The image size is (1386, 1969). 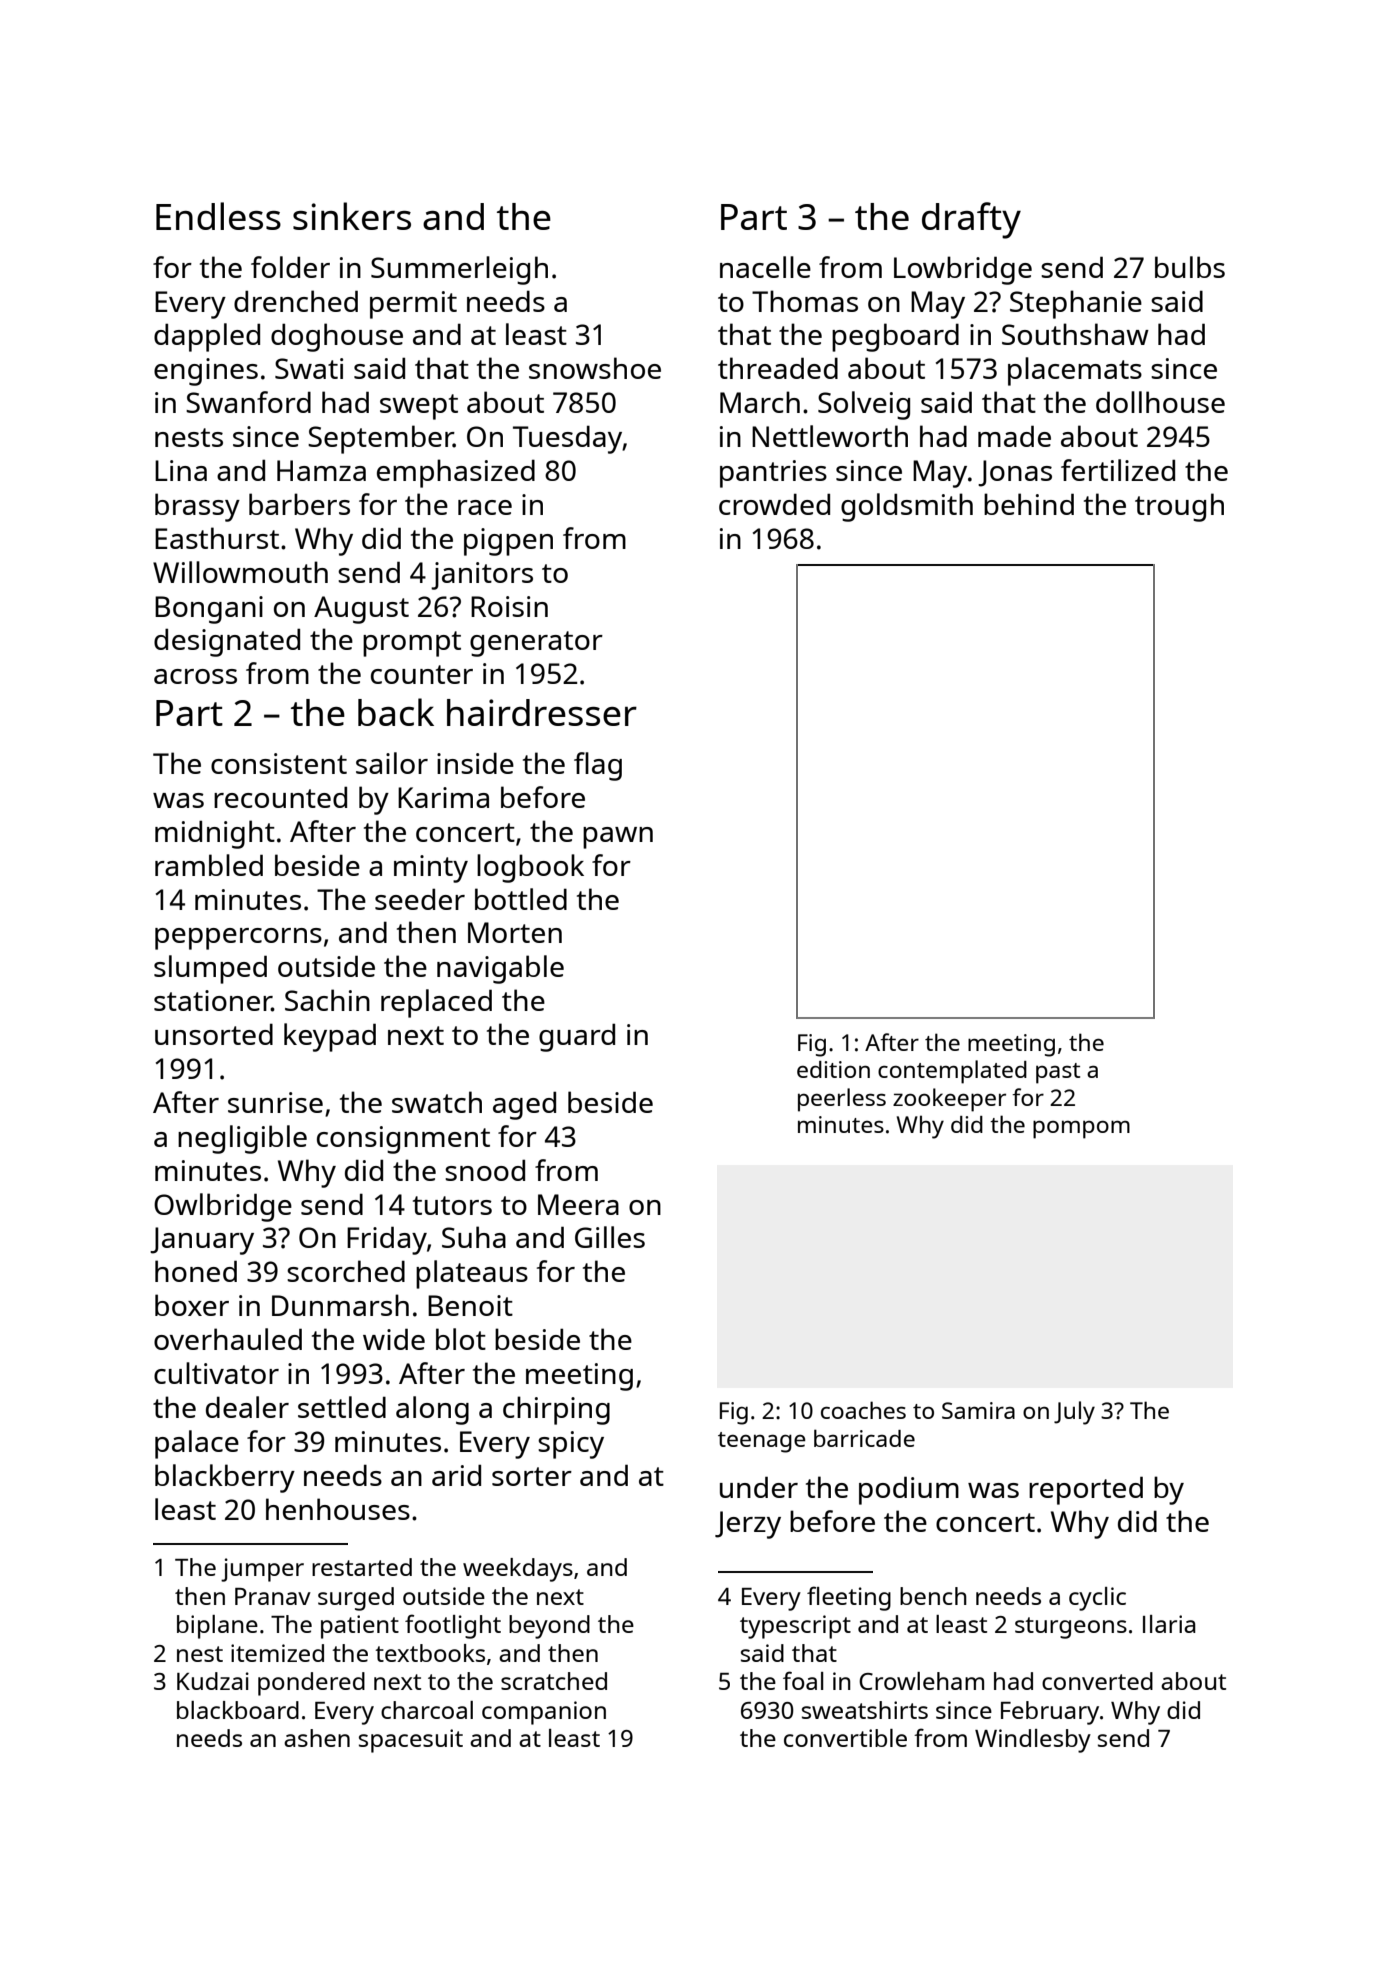 I want to click on footlight, so click(x=453, y=1626).
